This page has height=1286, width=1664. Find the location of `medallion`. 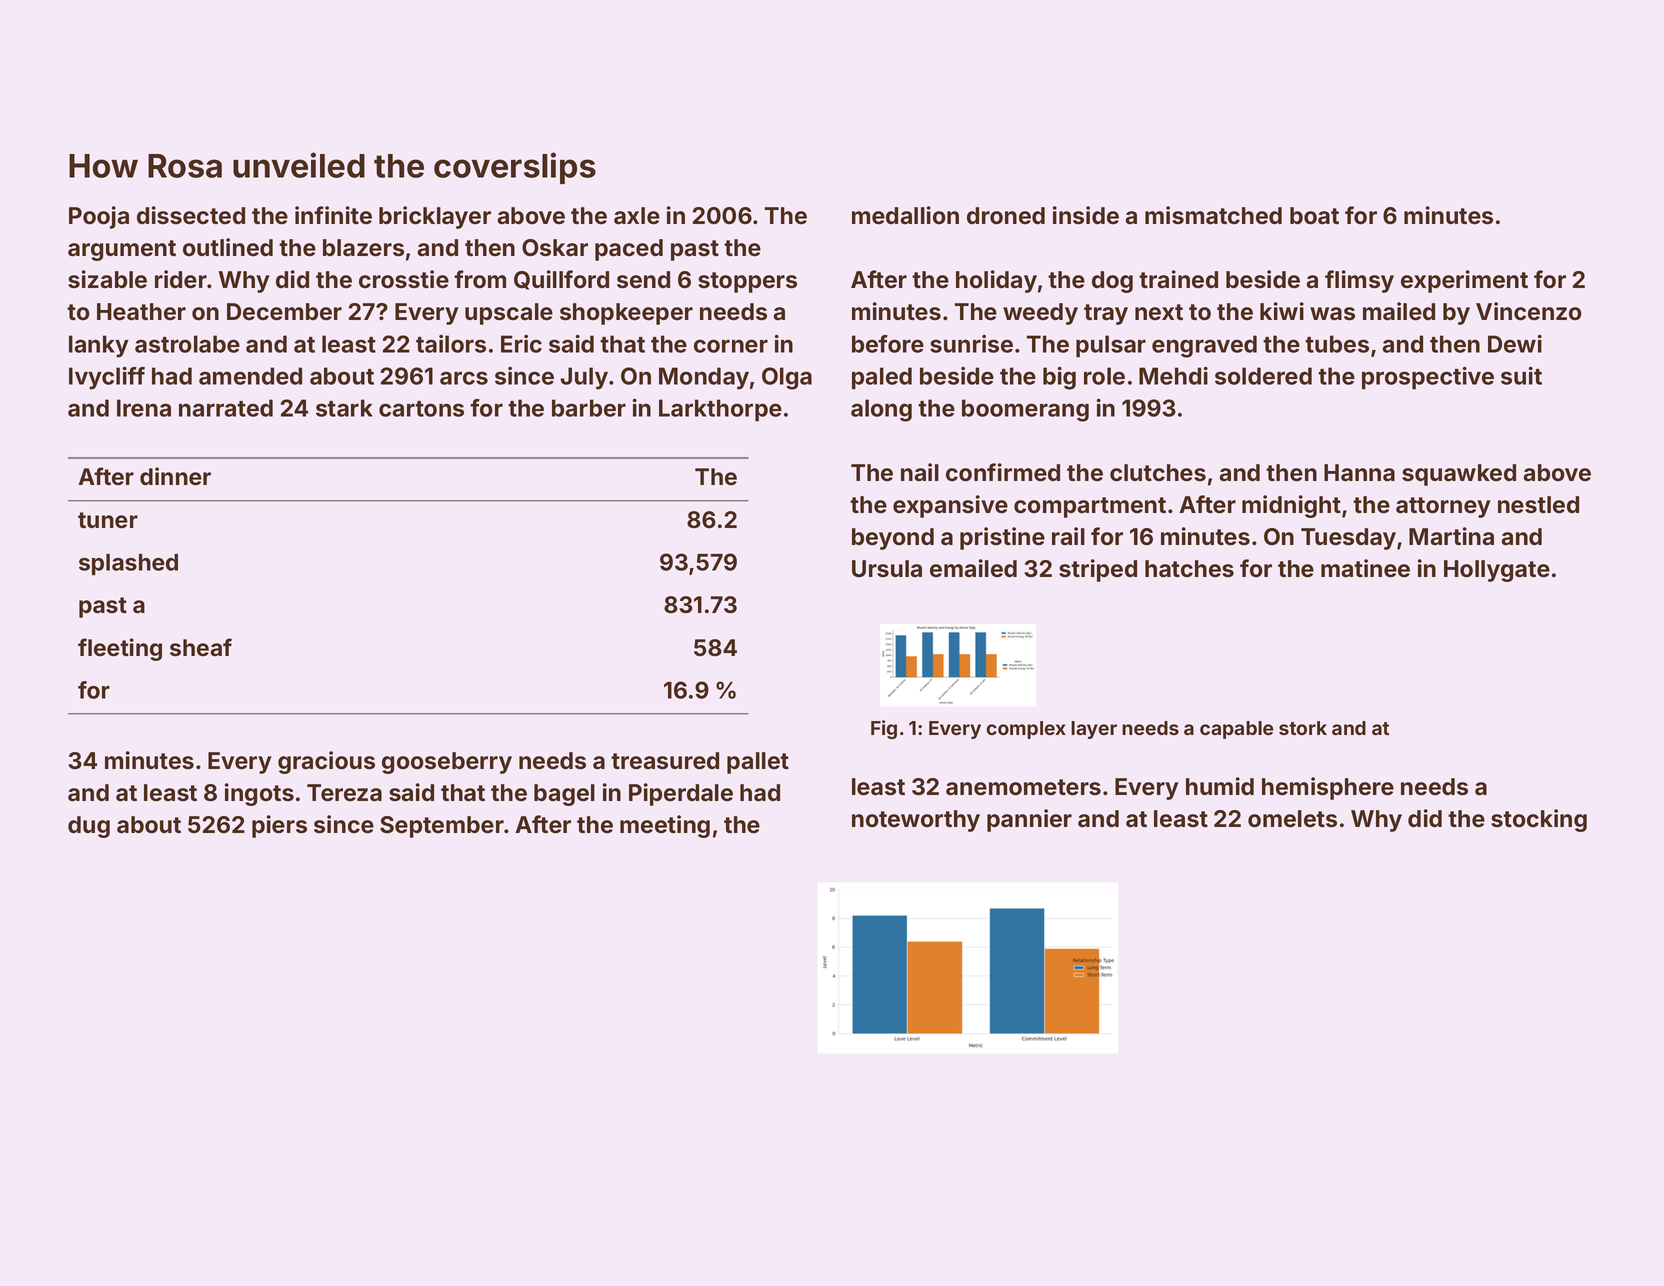

medallion is located at coordinates (905, 215).
